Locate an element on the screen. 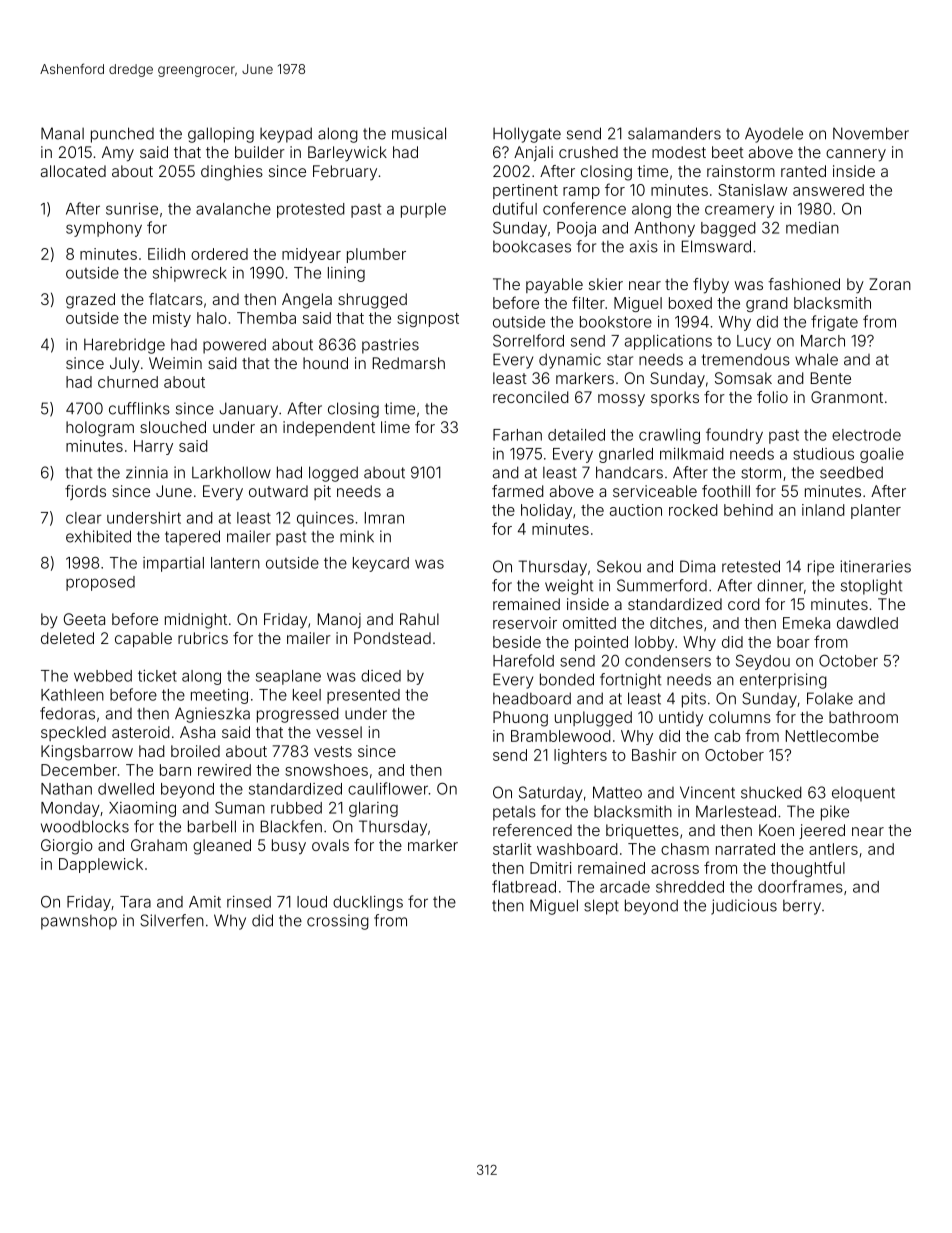 The height and width of the screenshot is (1233, 952). judicious is located at coordinates (744, 907).
